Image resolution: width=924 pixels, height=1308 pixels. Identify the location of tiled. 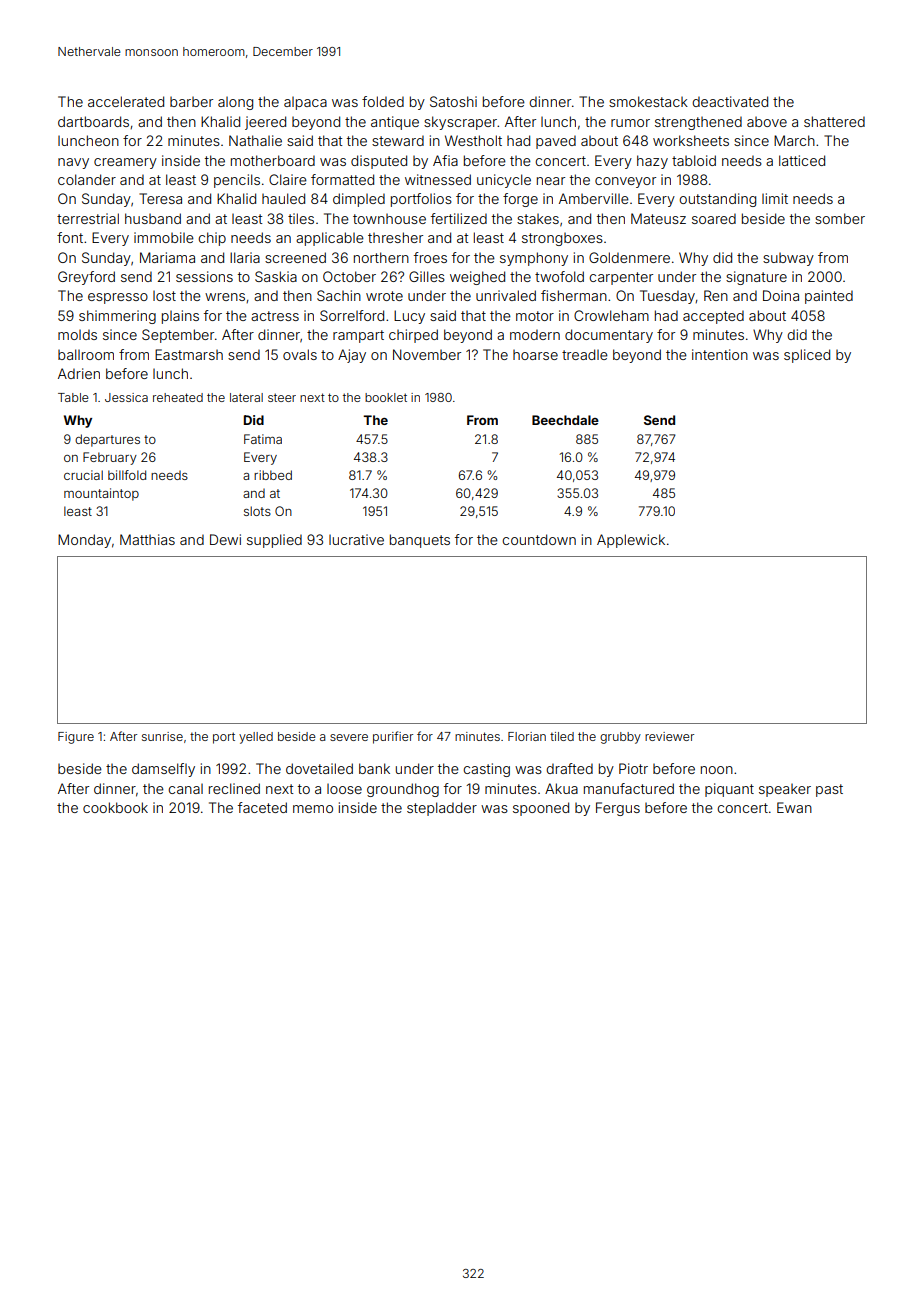
(562, 736).
